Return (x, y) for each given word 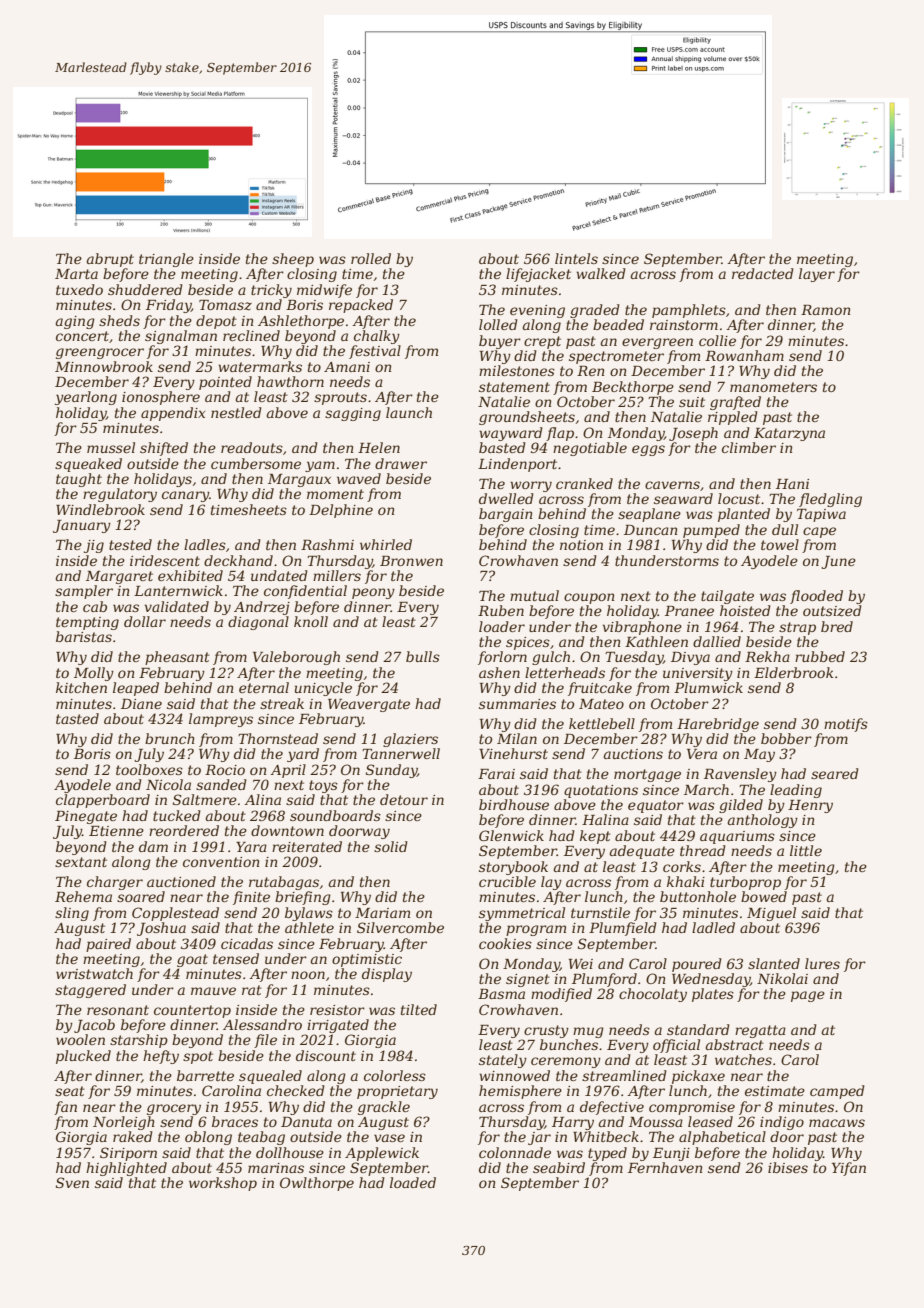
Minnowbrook (104, 366)
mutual (534, 595)
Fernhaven (665, 1167)
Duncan (651, 530)
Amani (347, 367)
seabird (559, 1167)
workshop (223, 1184)
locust (739, 498)
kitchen (81, 687)
